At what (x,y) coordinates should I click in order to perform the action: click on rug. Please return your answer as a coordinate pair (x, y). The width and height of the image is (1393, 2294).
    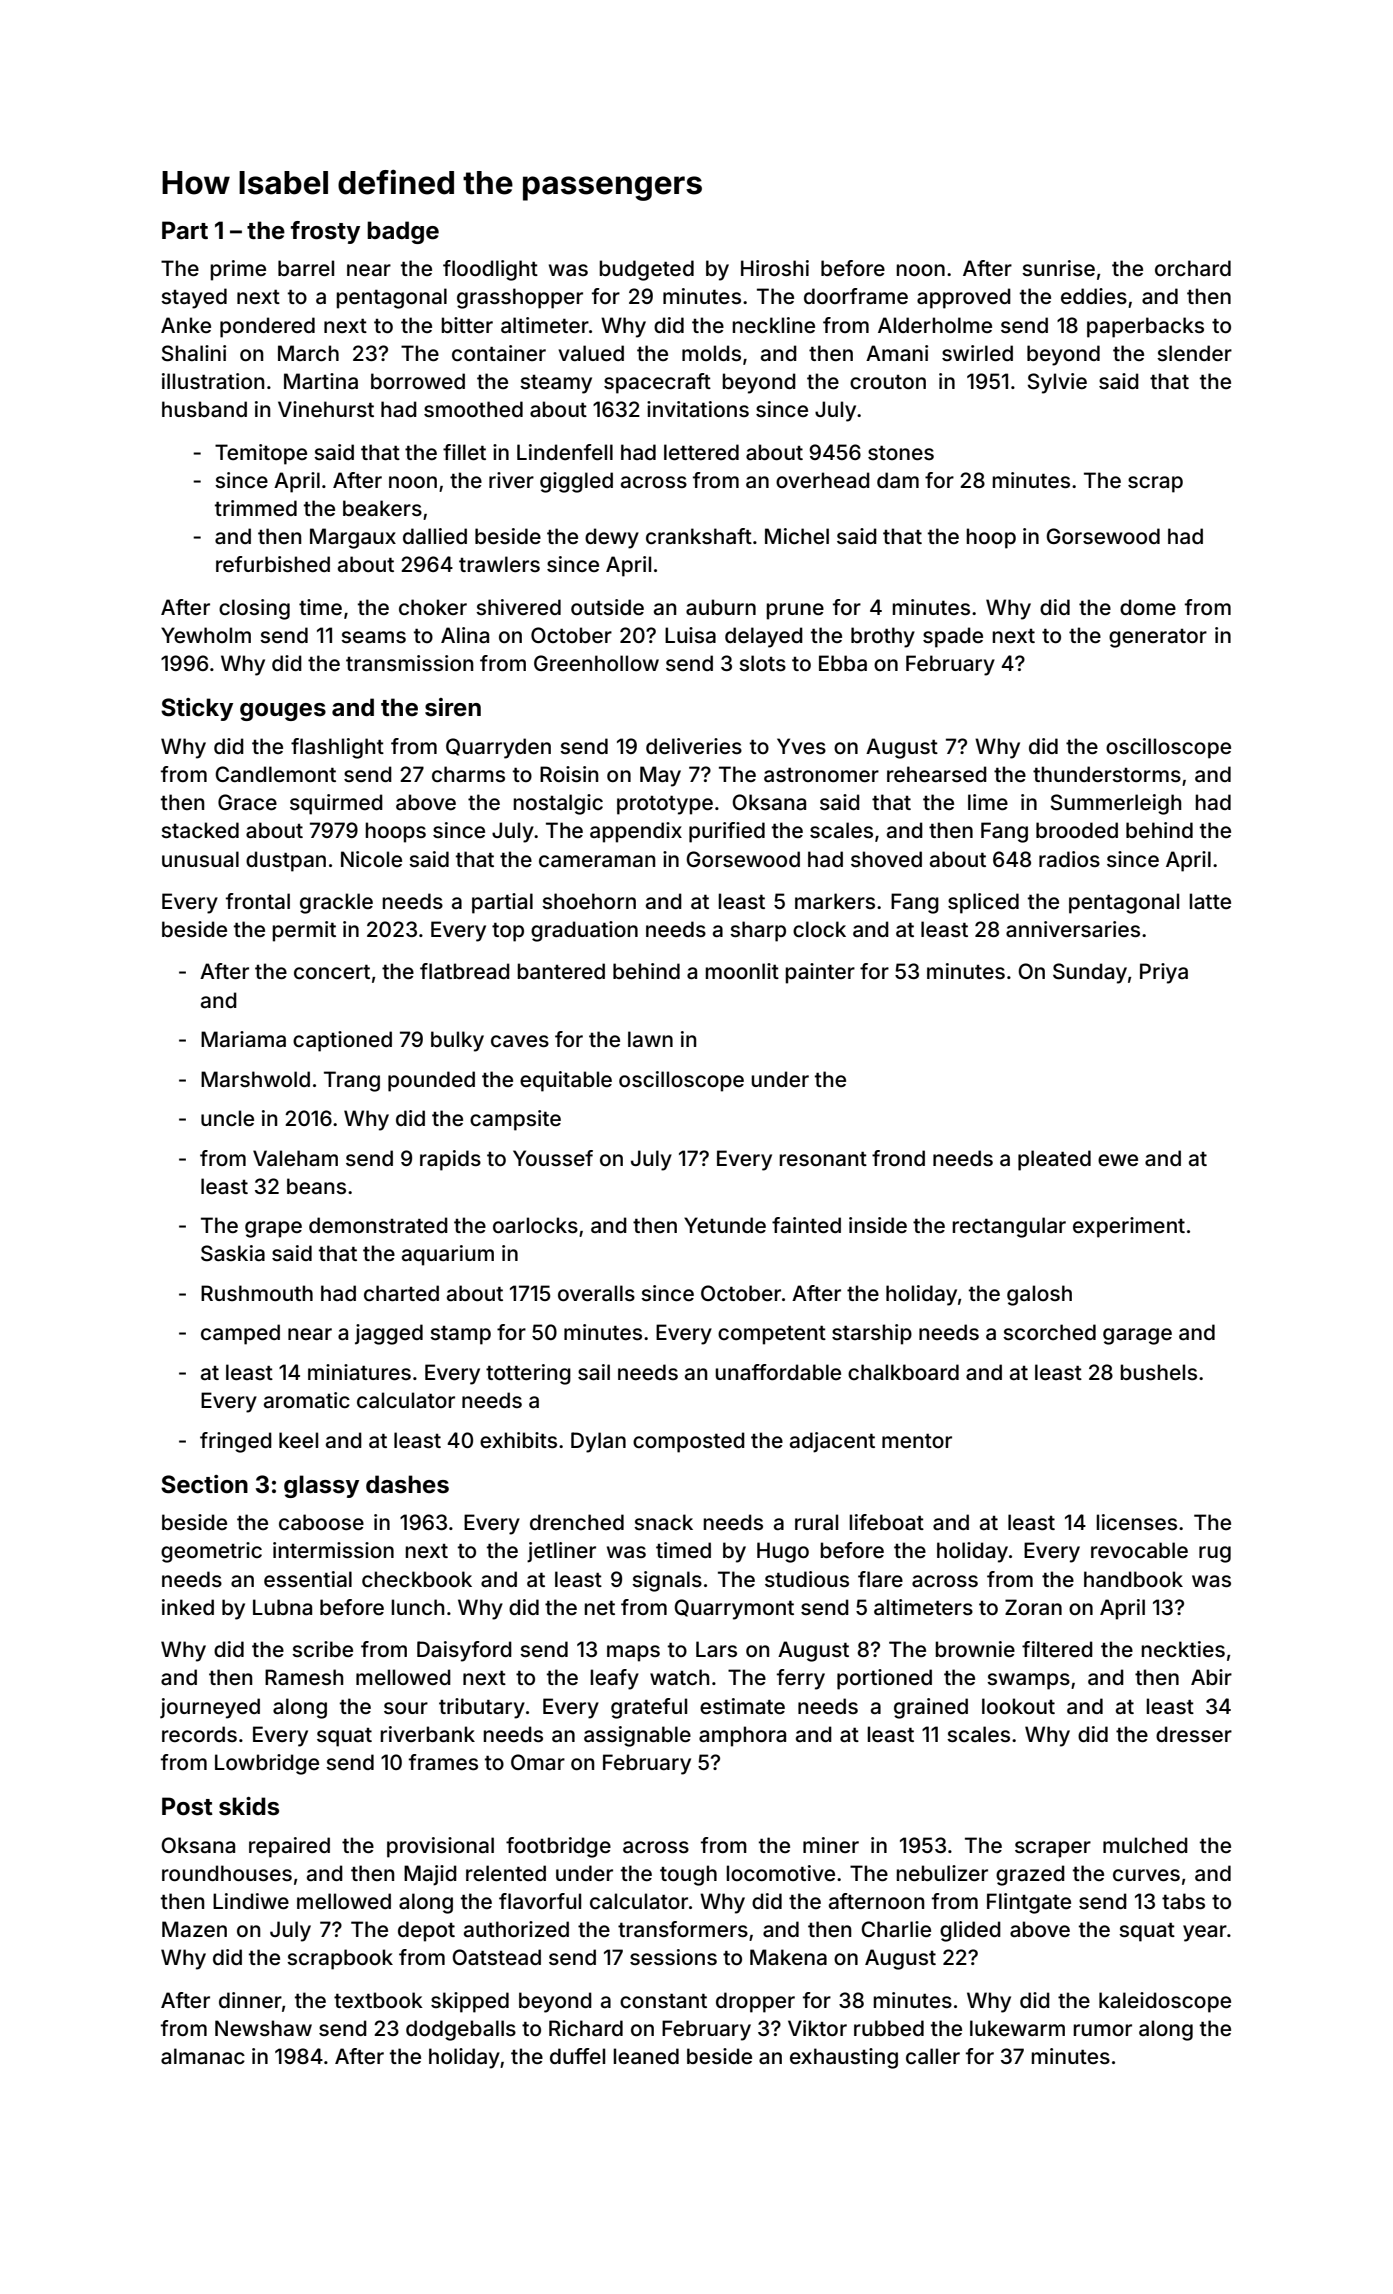
    Looking at the image, I should click on (1215, 1554).
